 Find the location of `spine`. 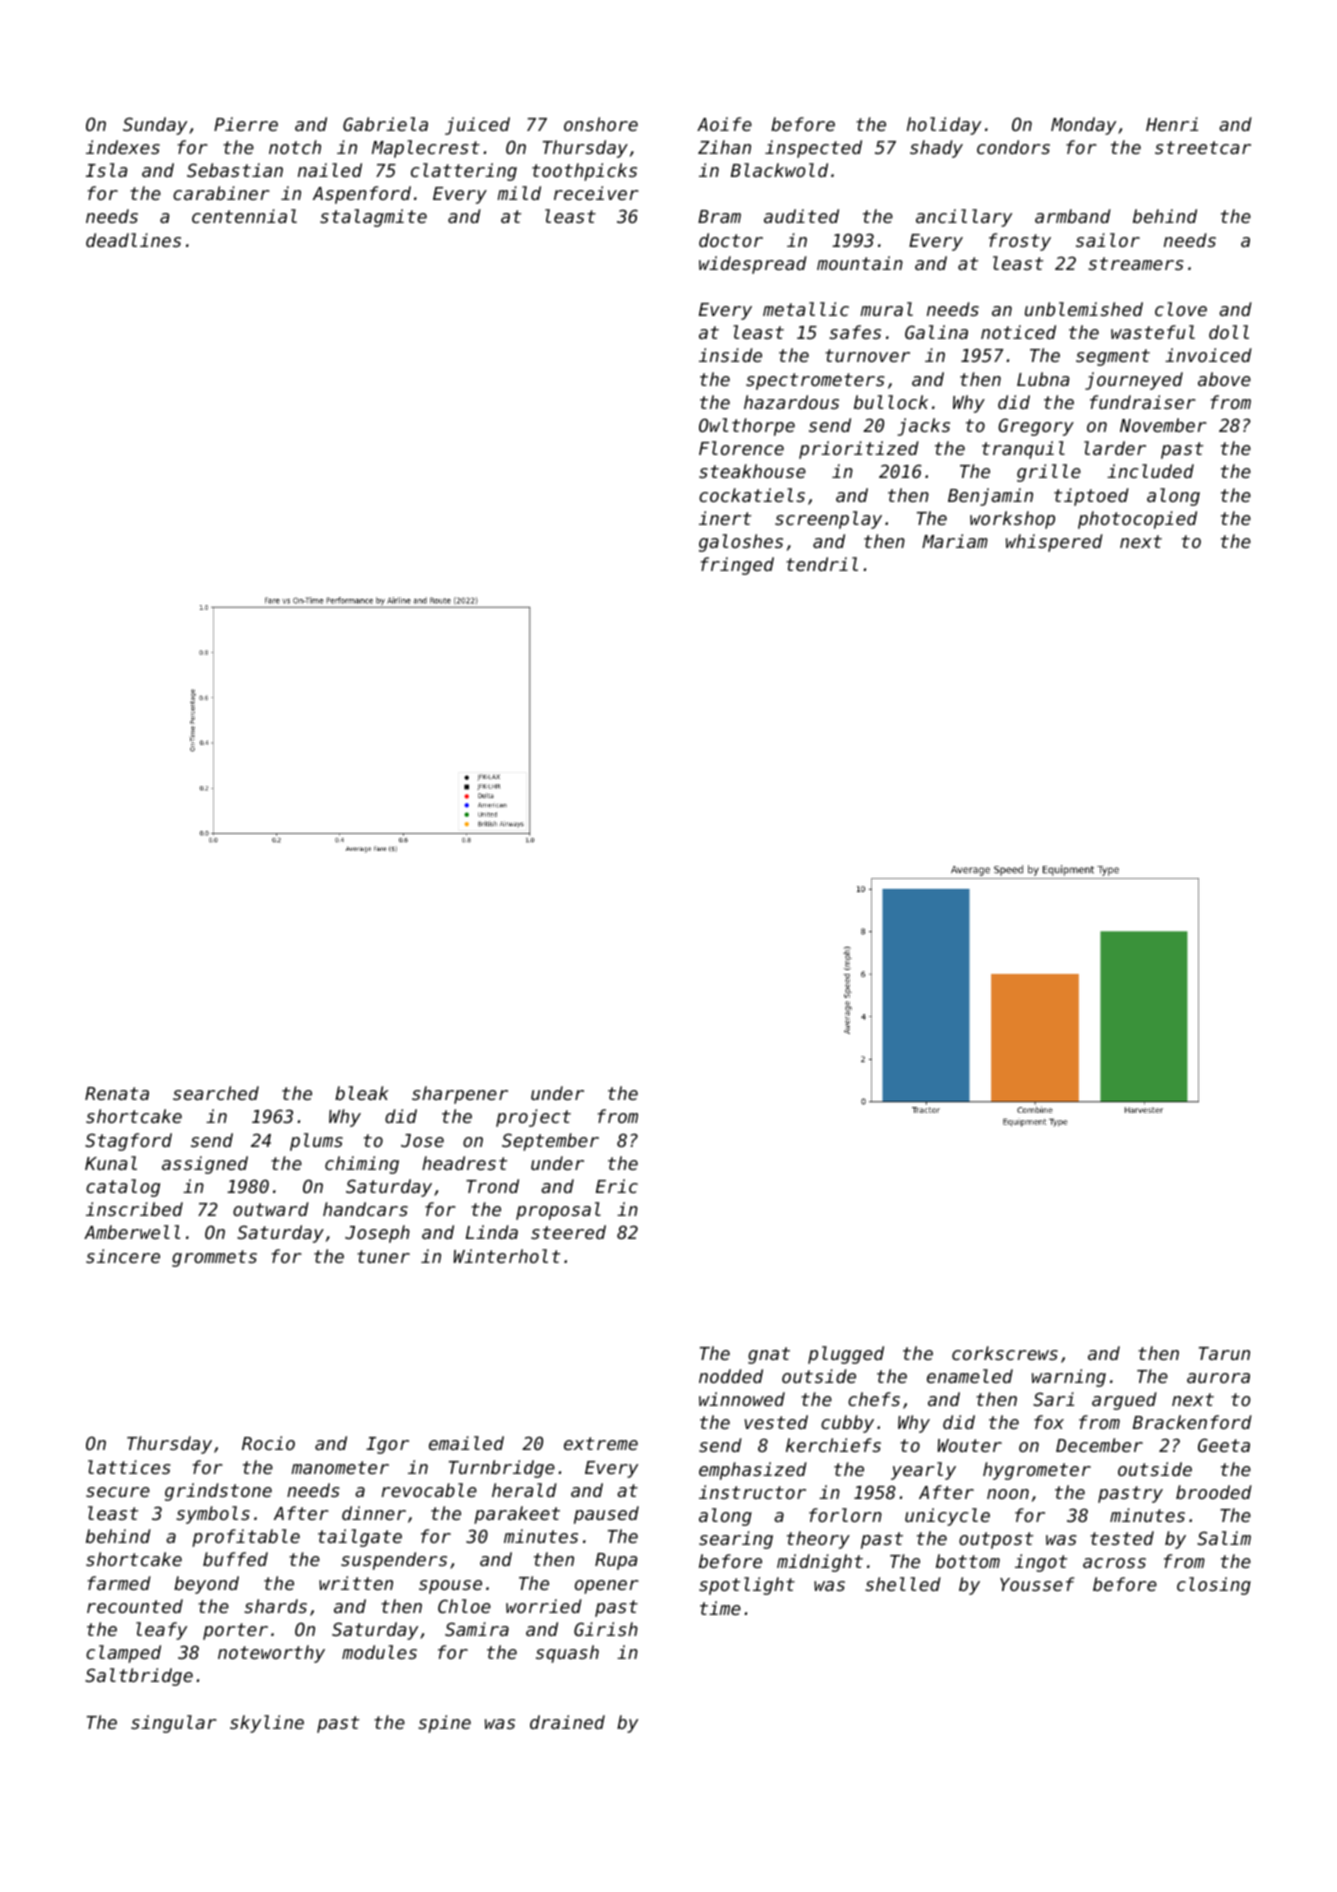

spine is located at coordinates (444, 1724).
